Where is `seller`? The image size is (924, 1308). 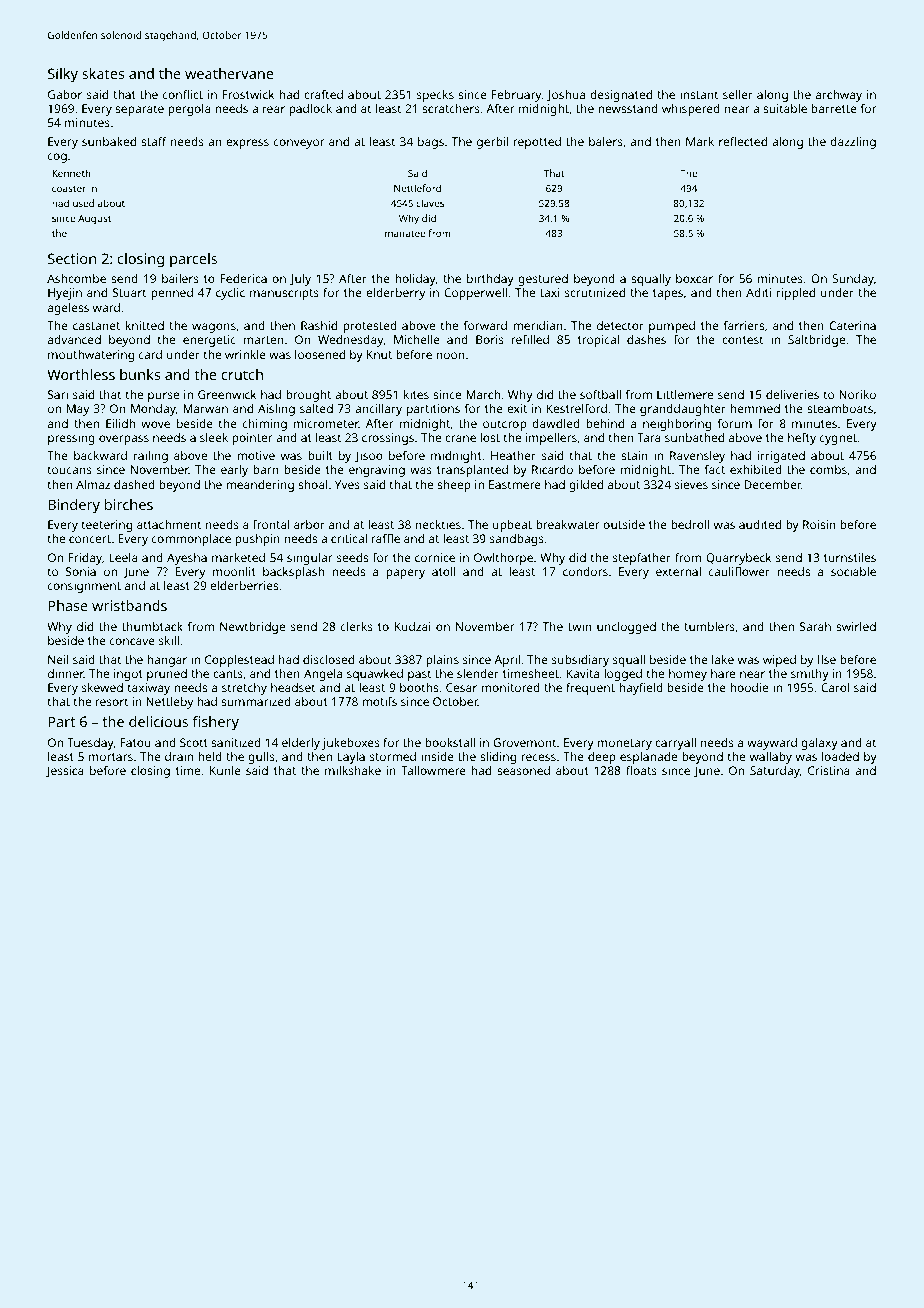
seller is located at coordinates (738, 94).
